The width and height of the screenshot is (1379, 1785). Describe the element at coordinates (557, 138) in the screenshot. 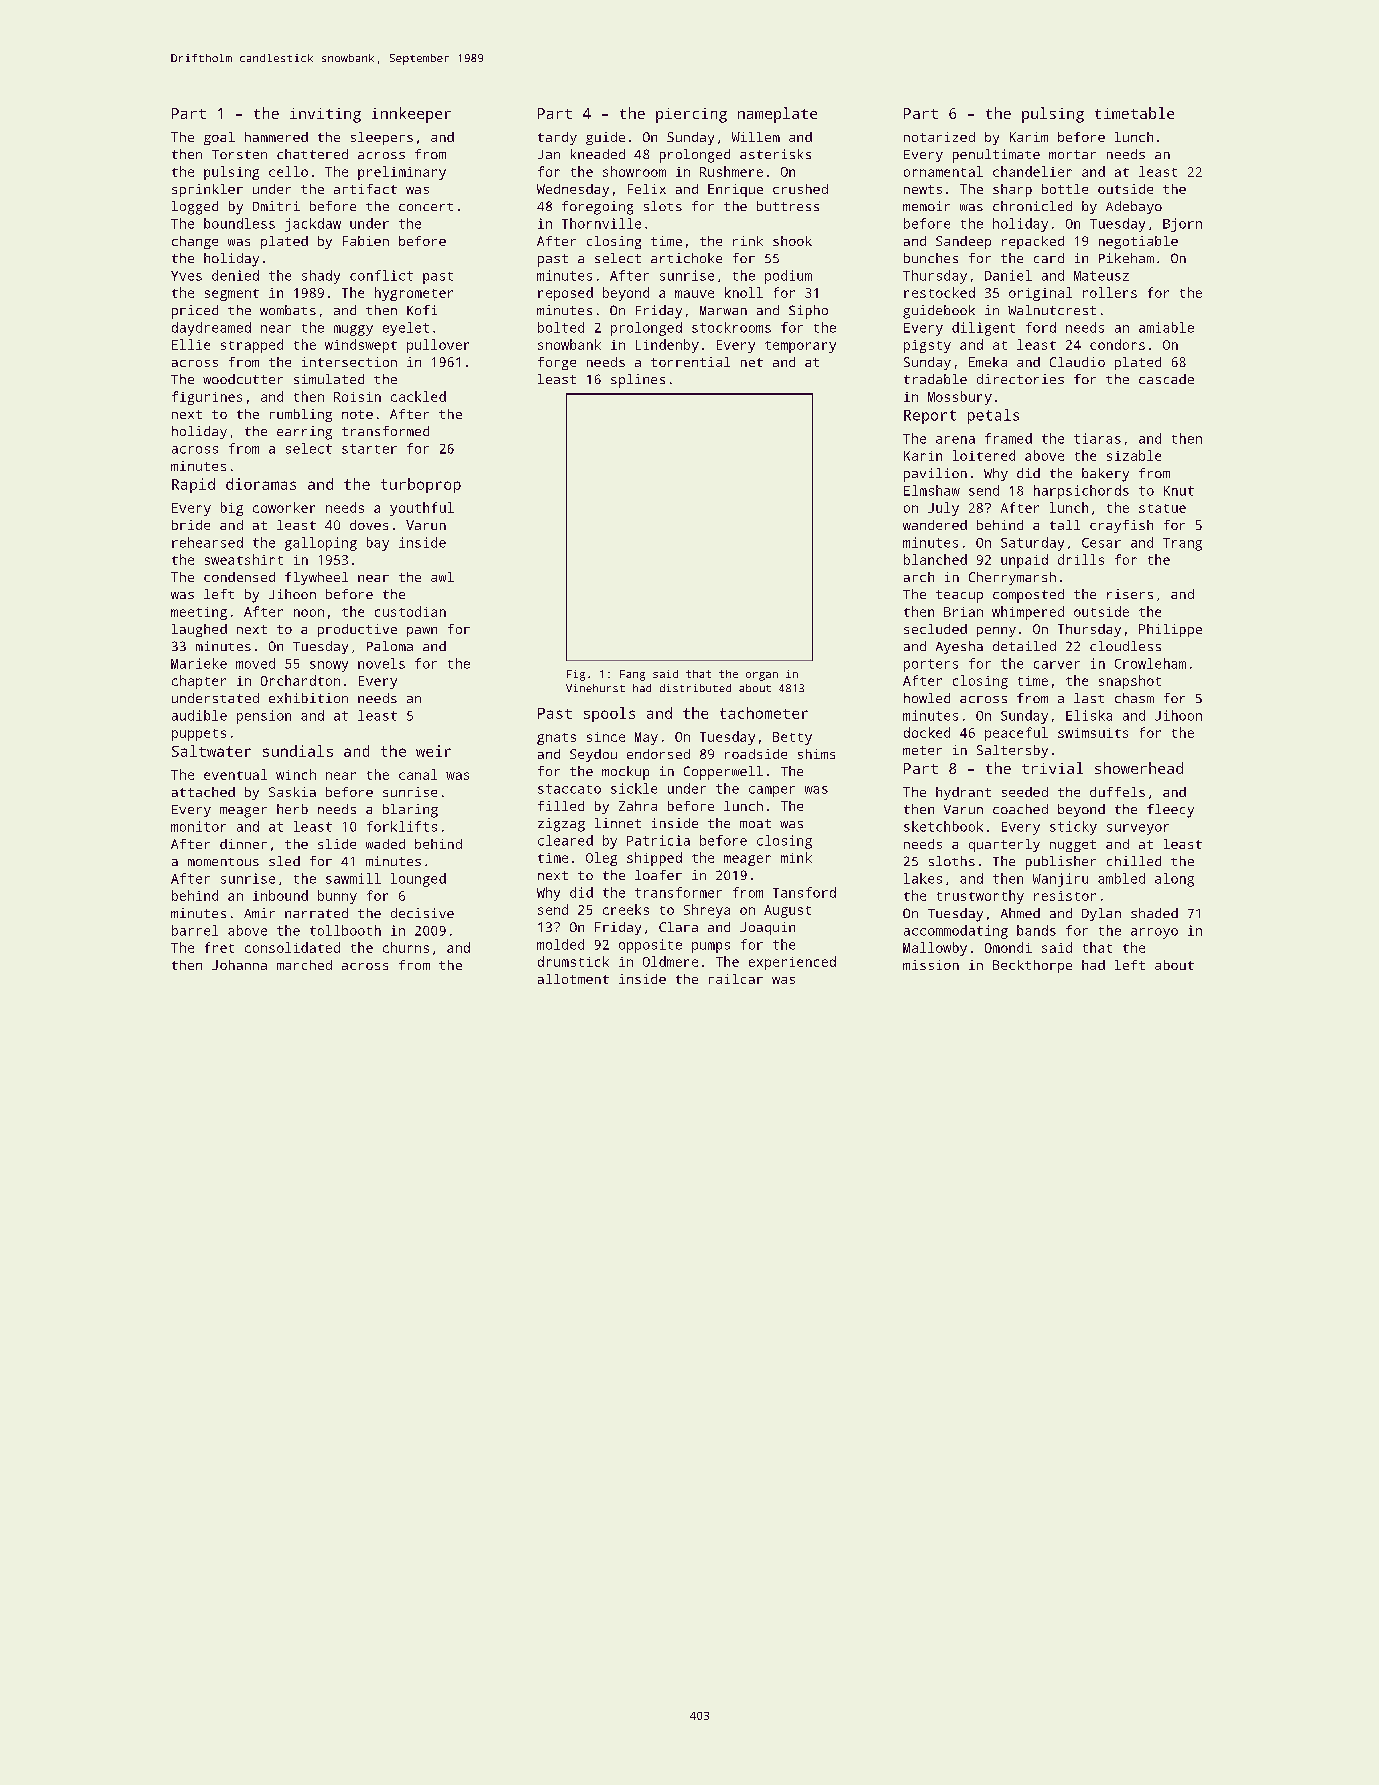

I see `tardy` at that location.
